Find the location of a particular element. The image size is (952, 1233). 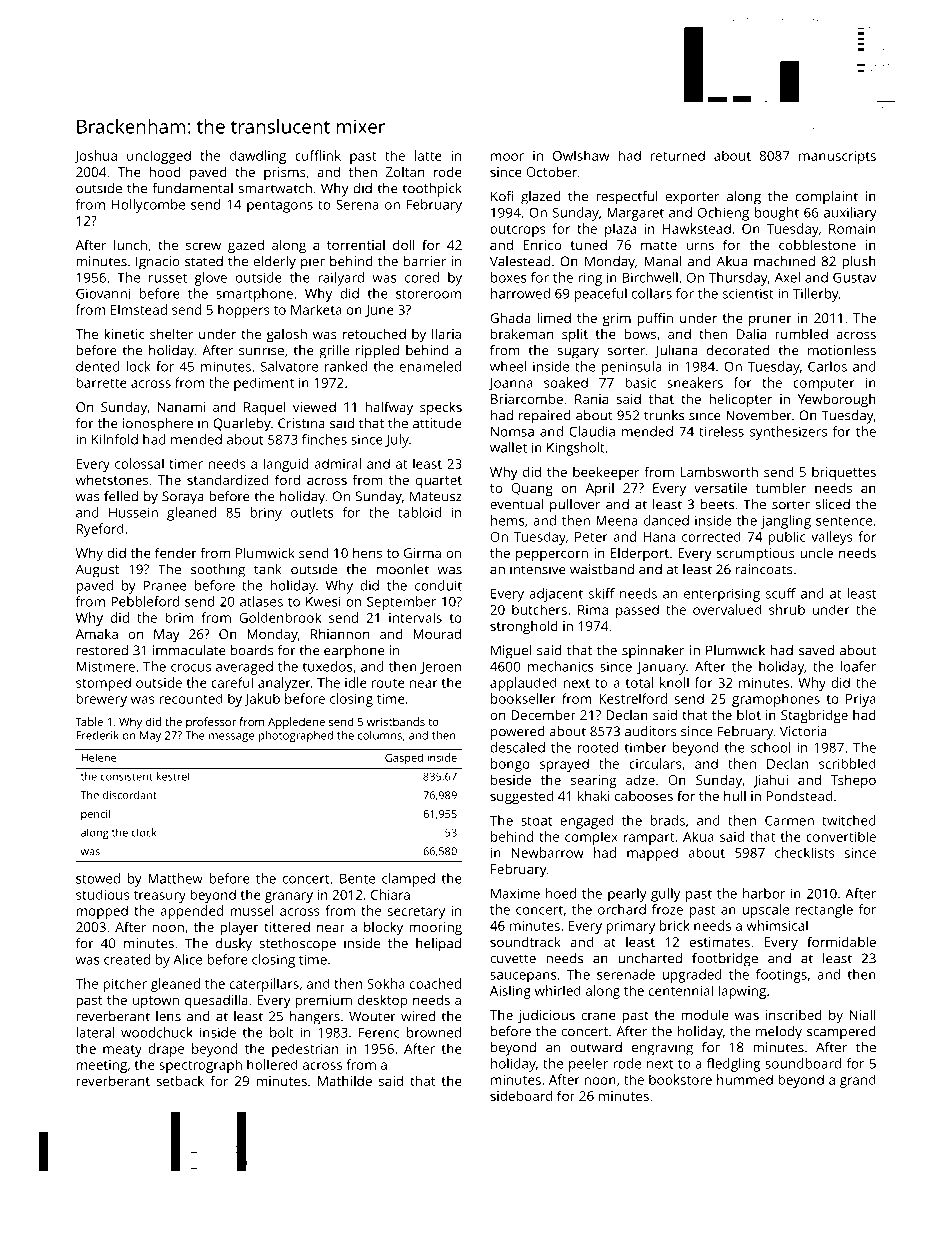

motionless is located at coordinates (842, 350).
